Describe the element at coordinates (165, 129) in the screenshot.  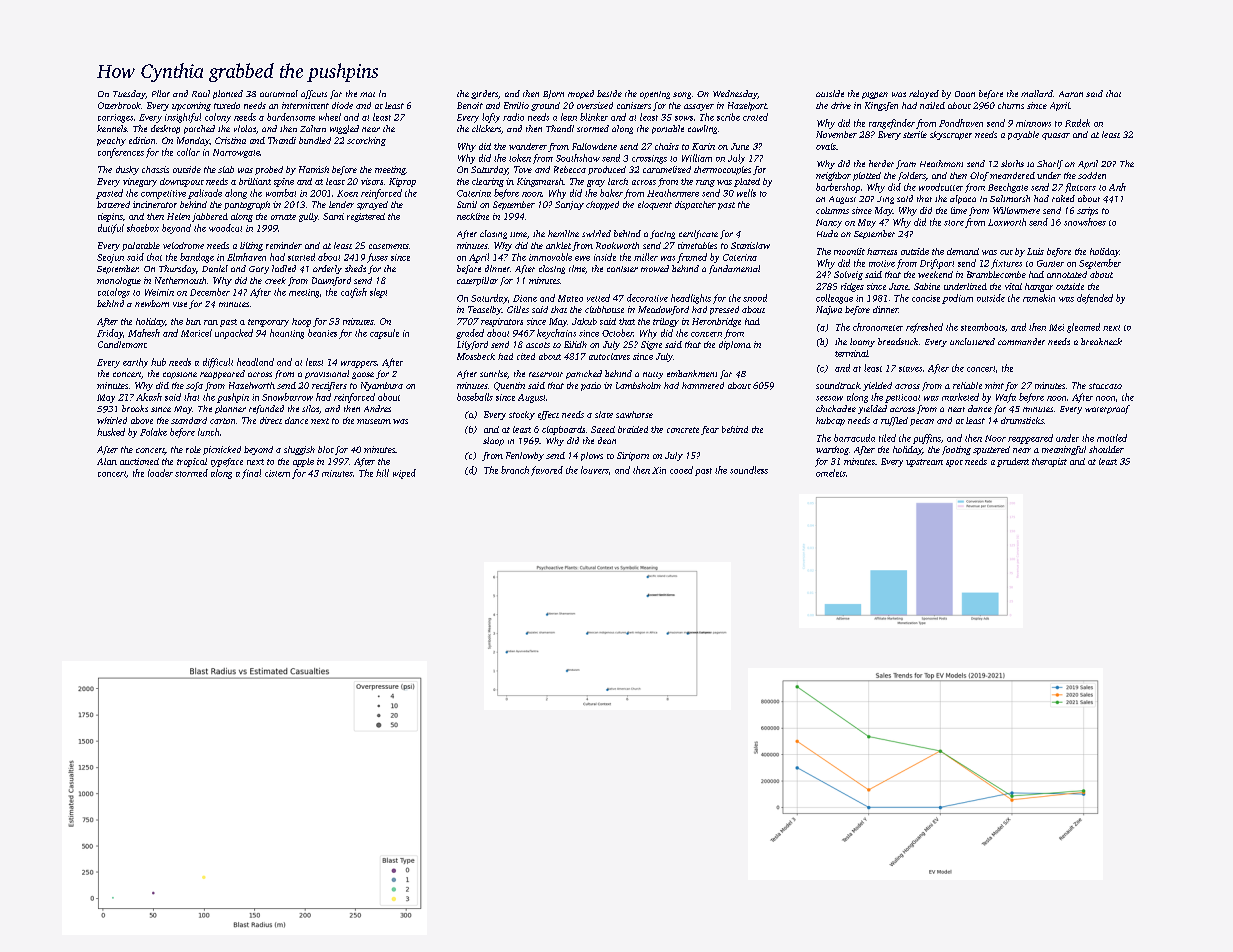
I see `desktop` at that location.
